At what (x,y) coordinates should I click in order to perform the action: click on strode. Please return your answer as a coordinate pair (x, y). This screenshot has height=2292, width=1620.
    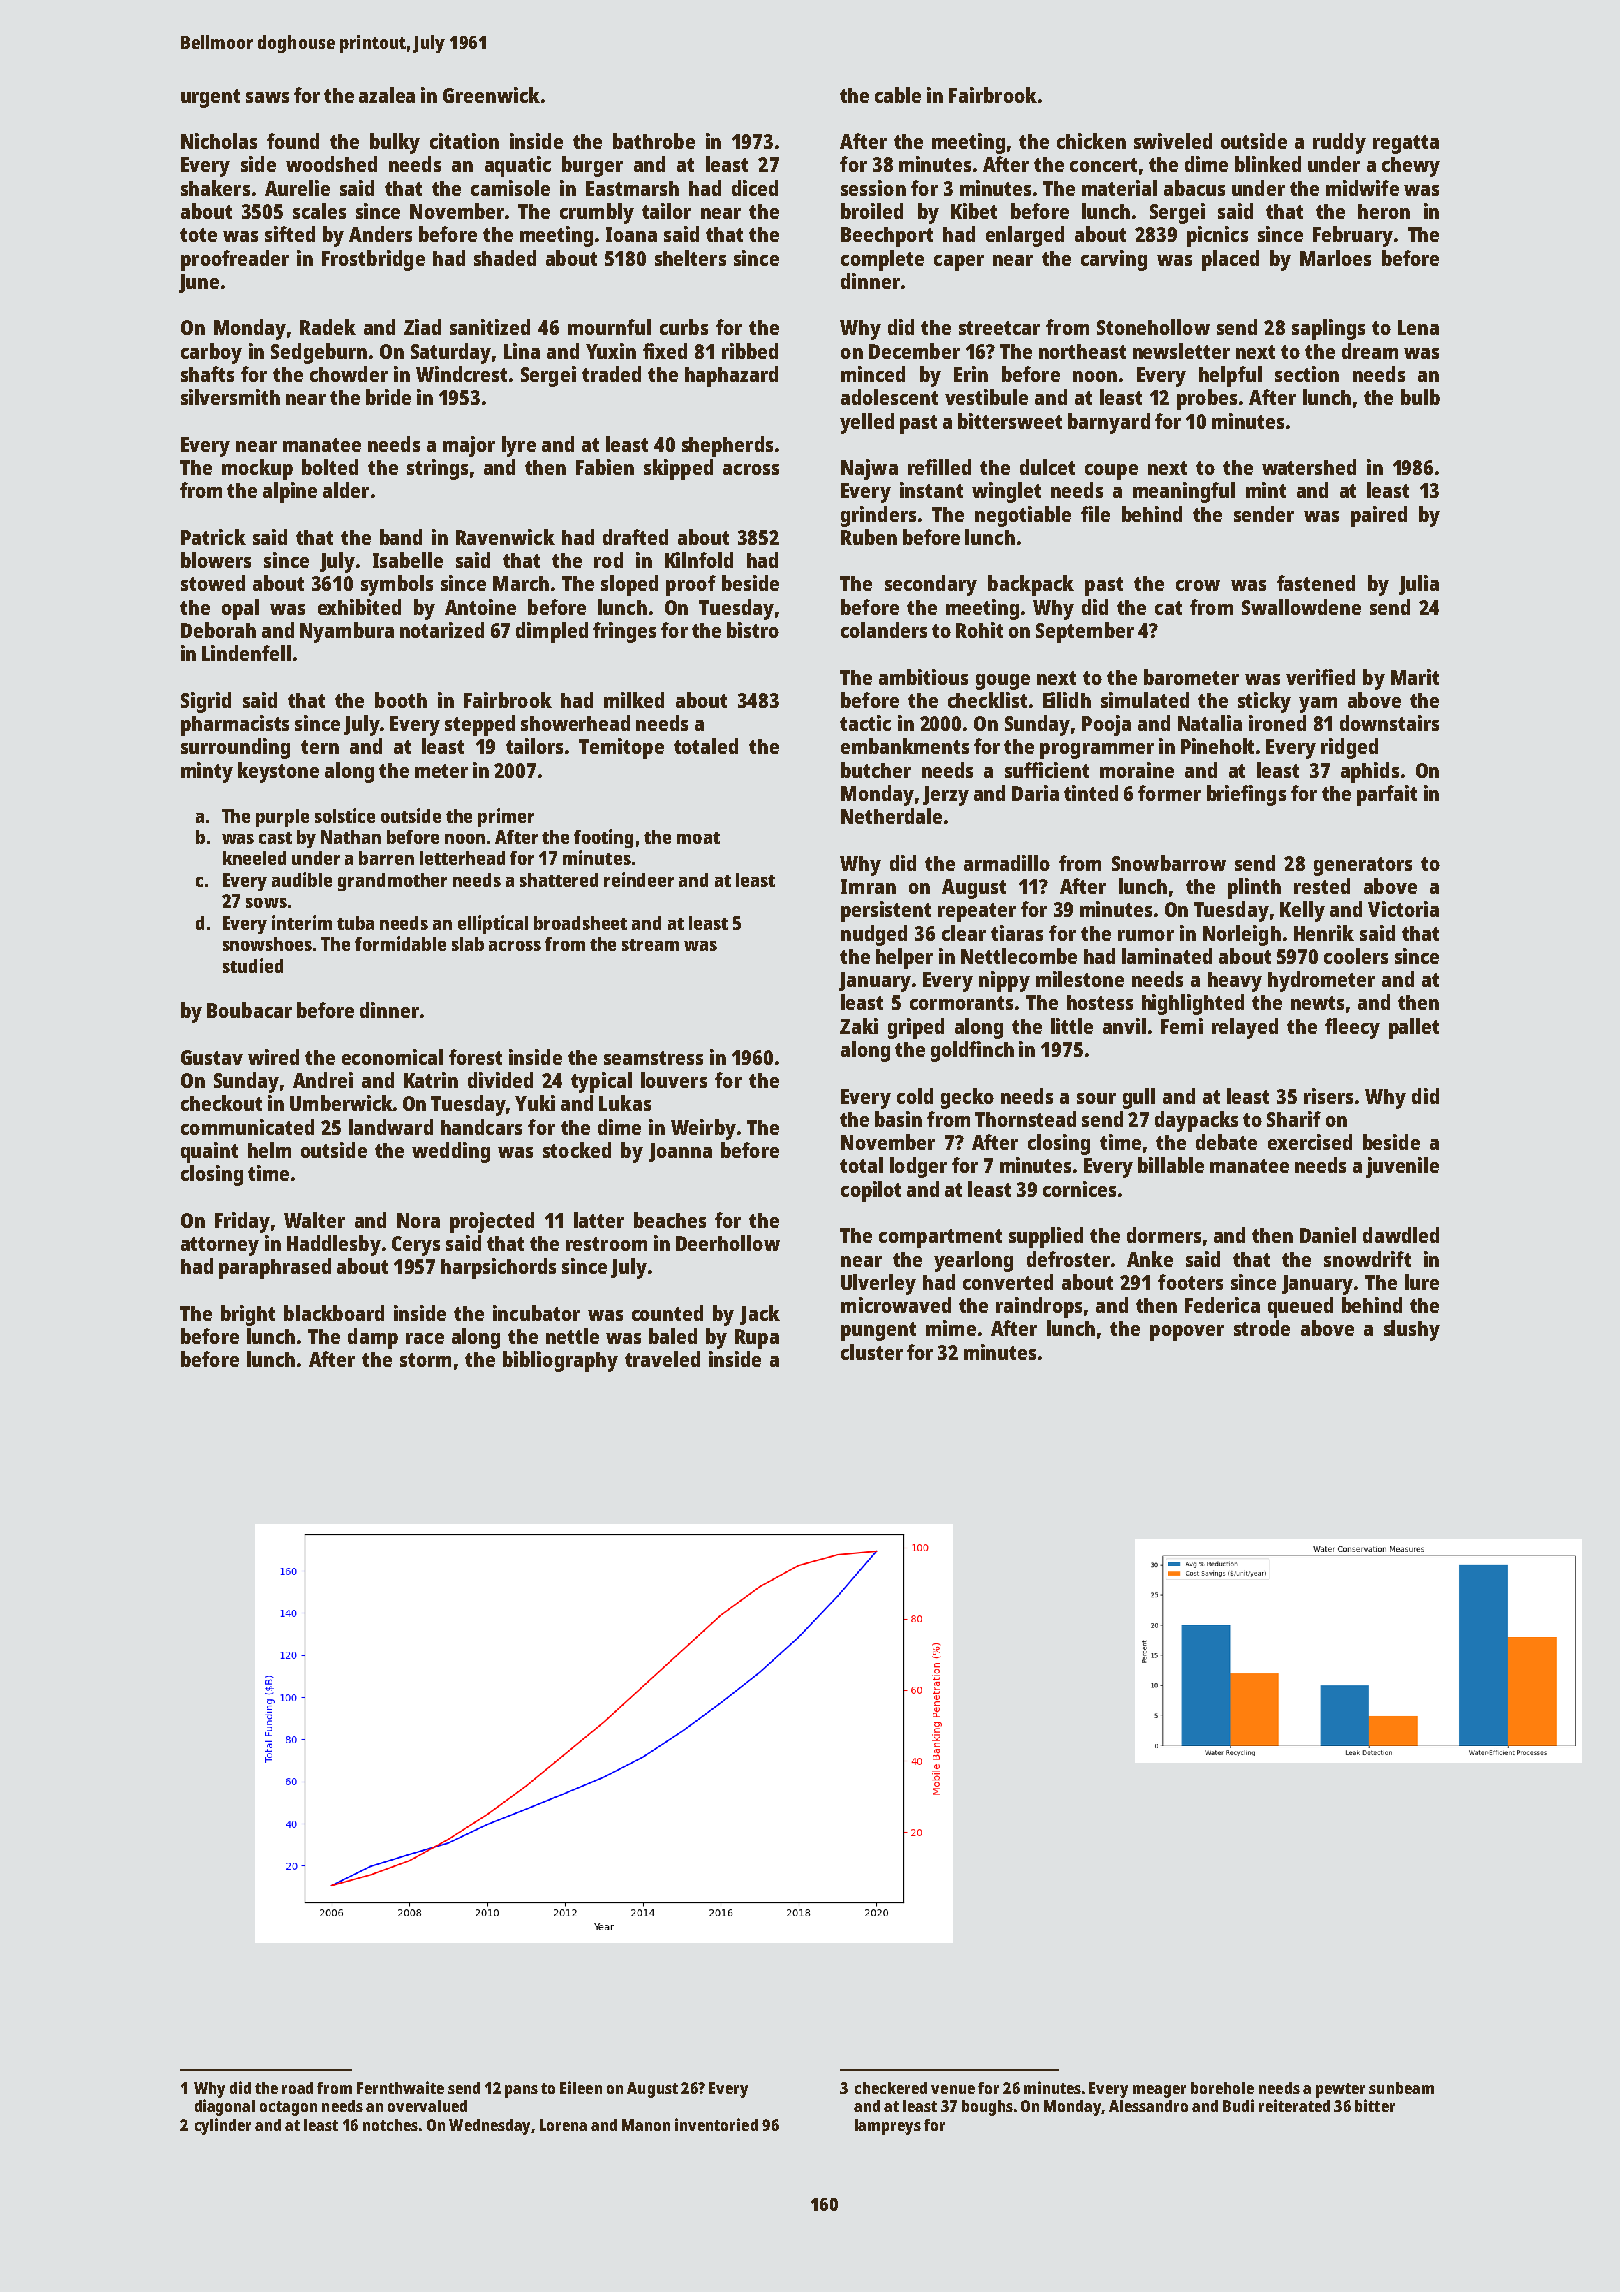
    Looking at the image, I should click on (1262, 1328).
